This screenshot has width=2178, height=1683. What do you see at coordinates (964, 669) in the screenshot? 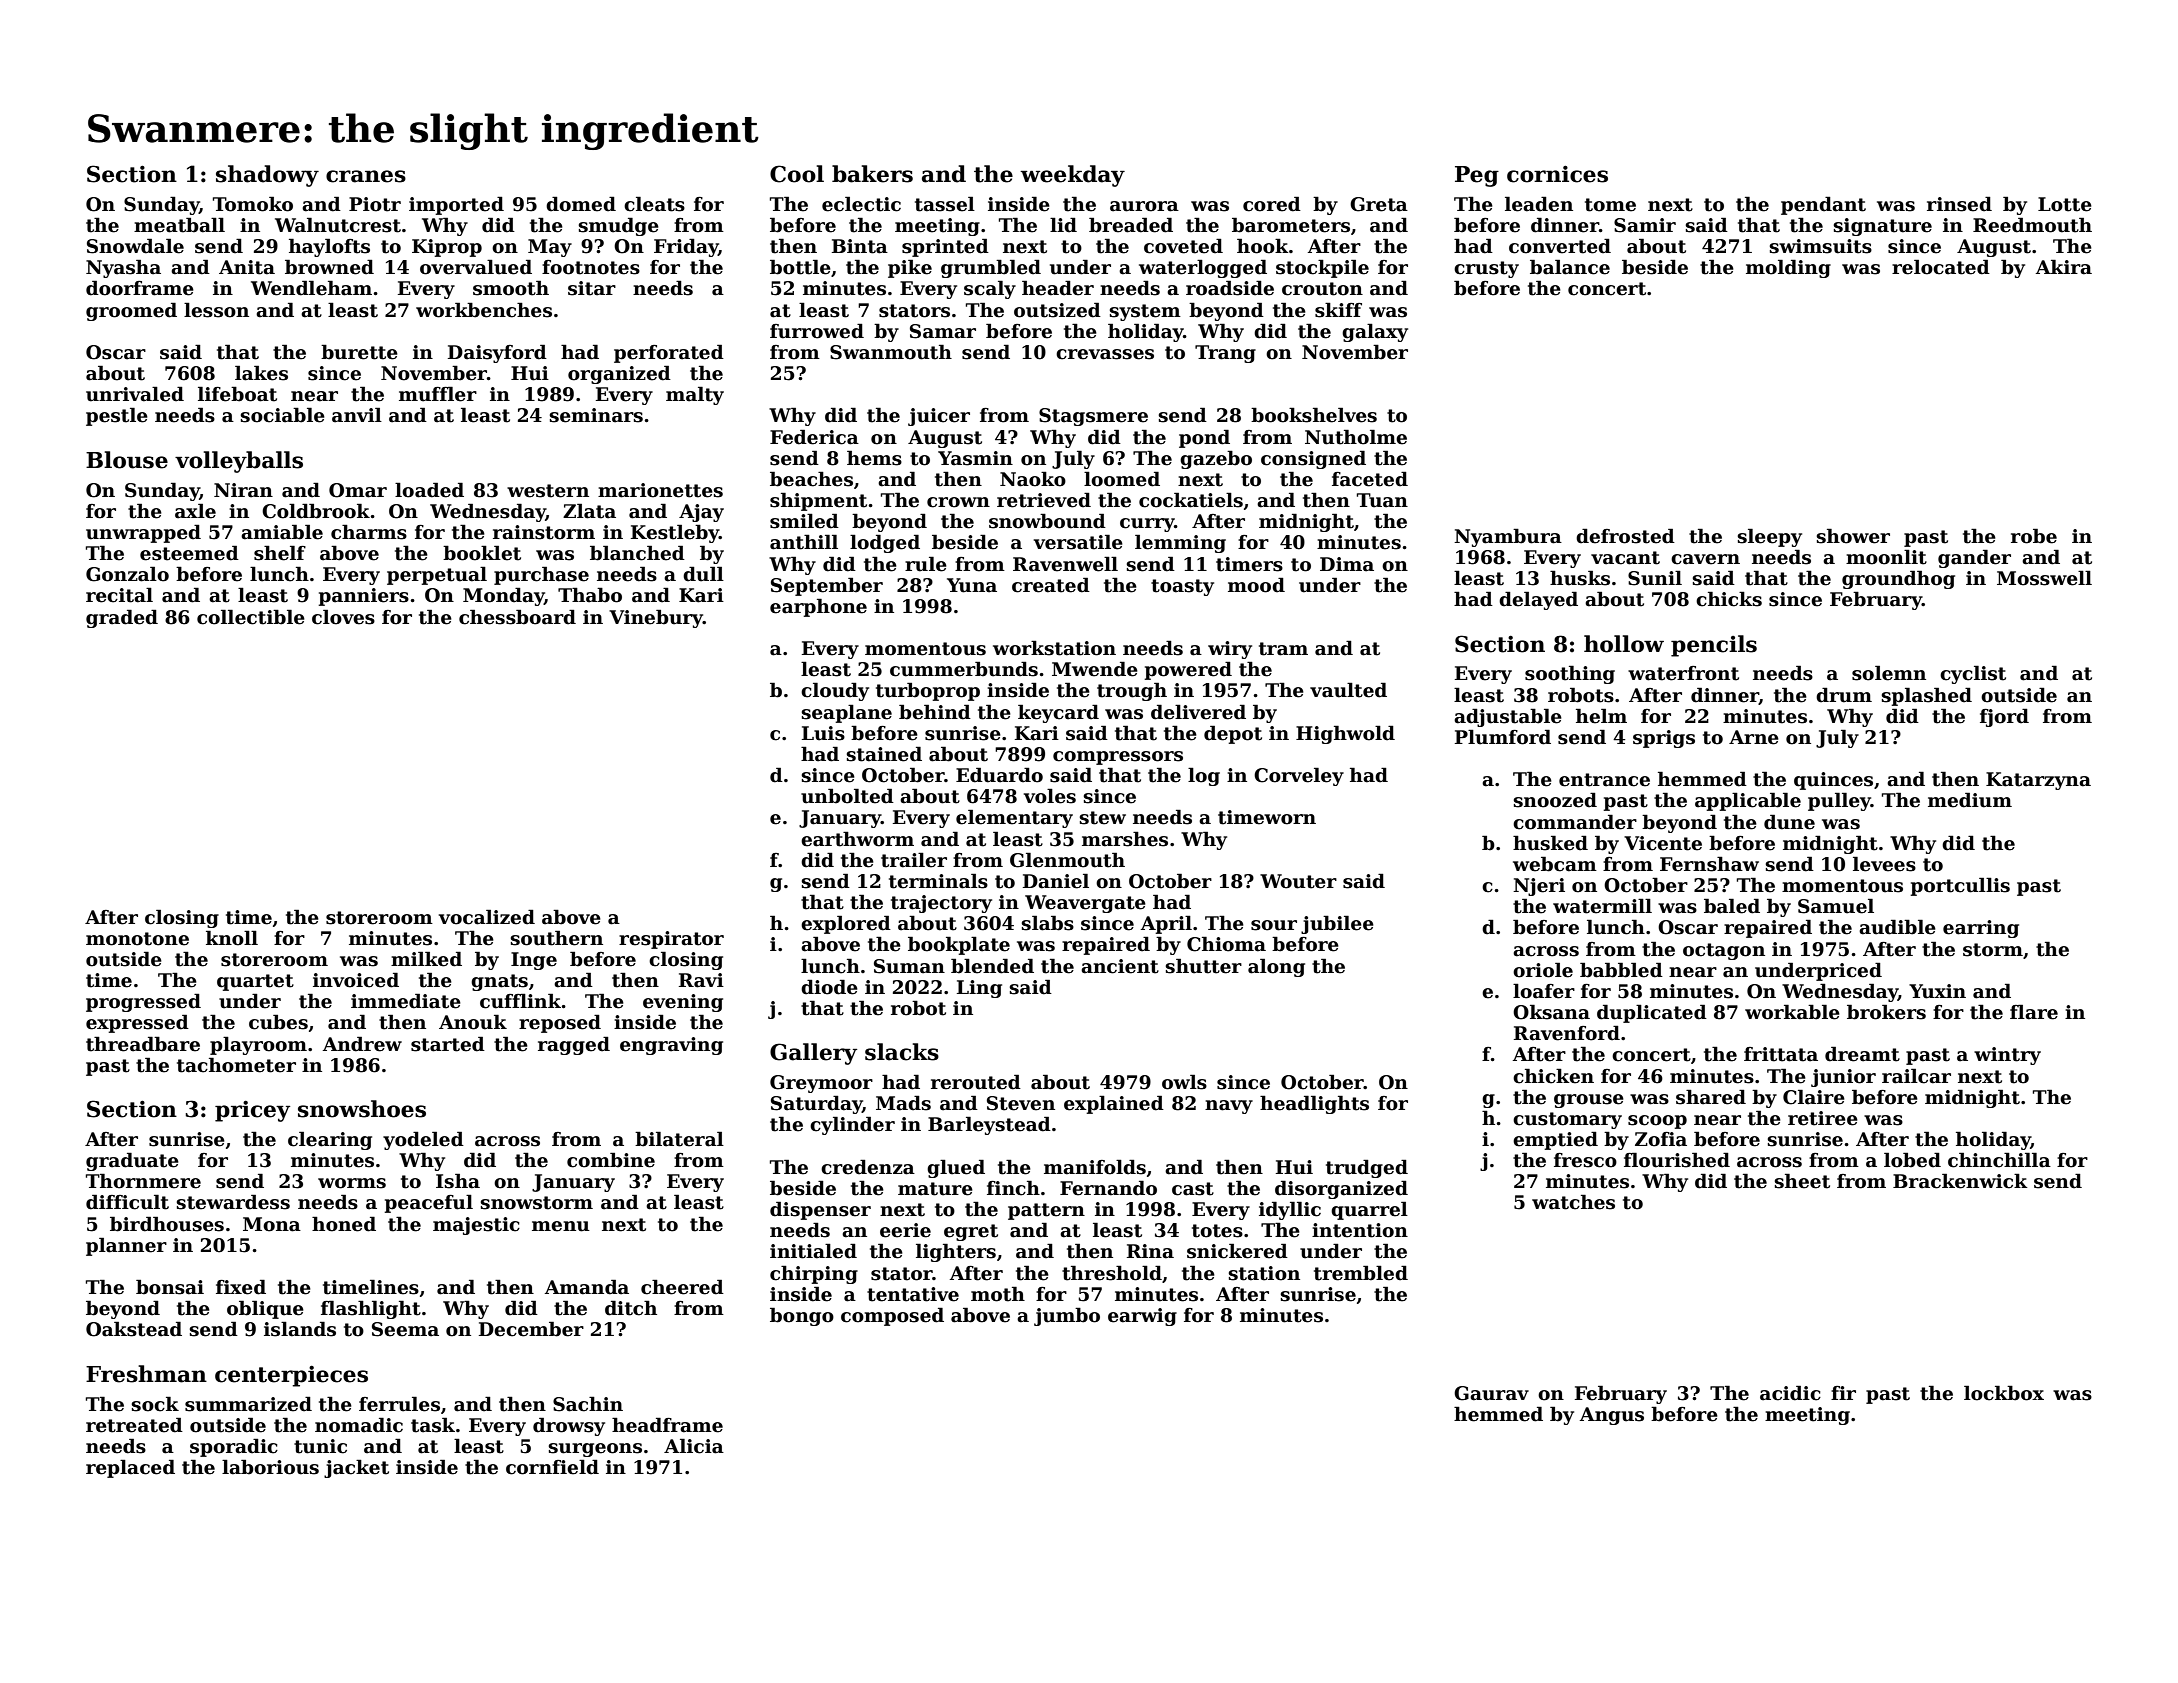
I see `cummerbunds` at bounding box center [964, 669].
